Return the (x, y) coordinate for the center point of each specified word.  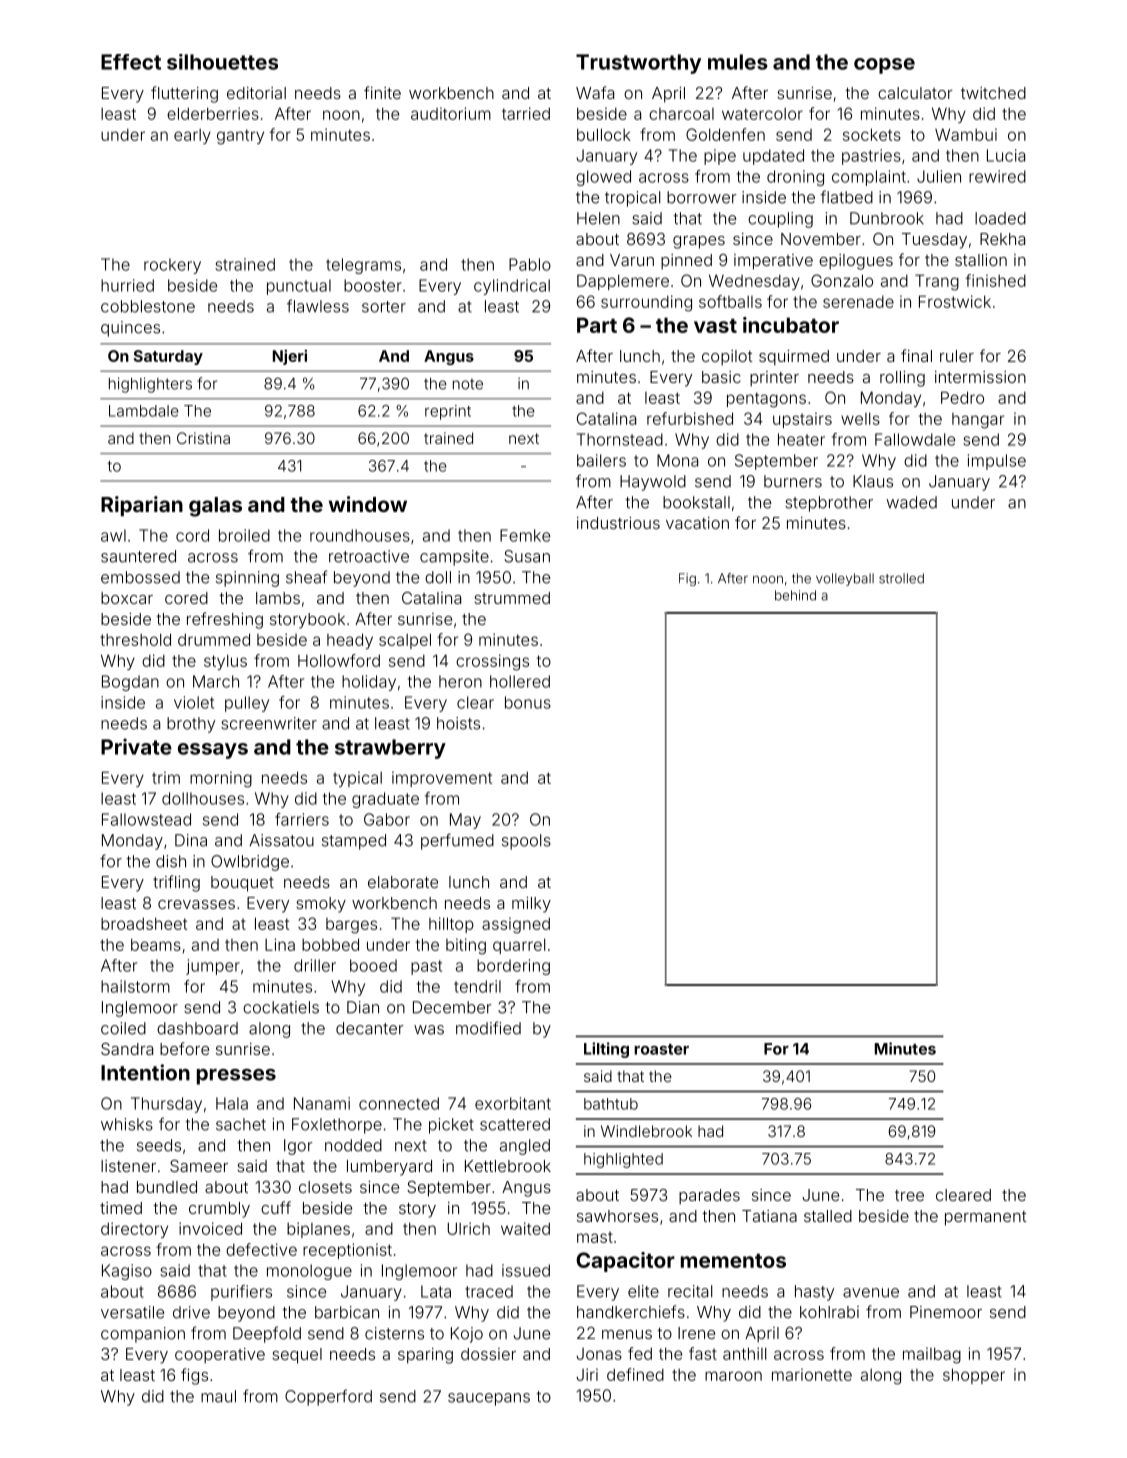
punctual (299, 287)
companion (143, 1335)
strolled (901, 578)
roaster (661, 1049)
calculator (915, 93)
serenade (858, 302)
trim (166, 777)
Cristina (203, 438)
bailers (601, 460)
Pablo (530, 264)
